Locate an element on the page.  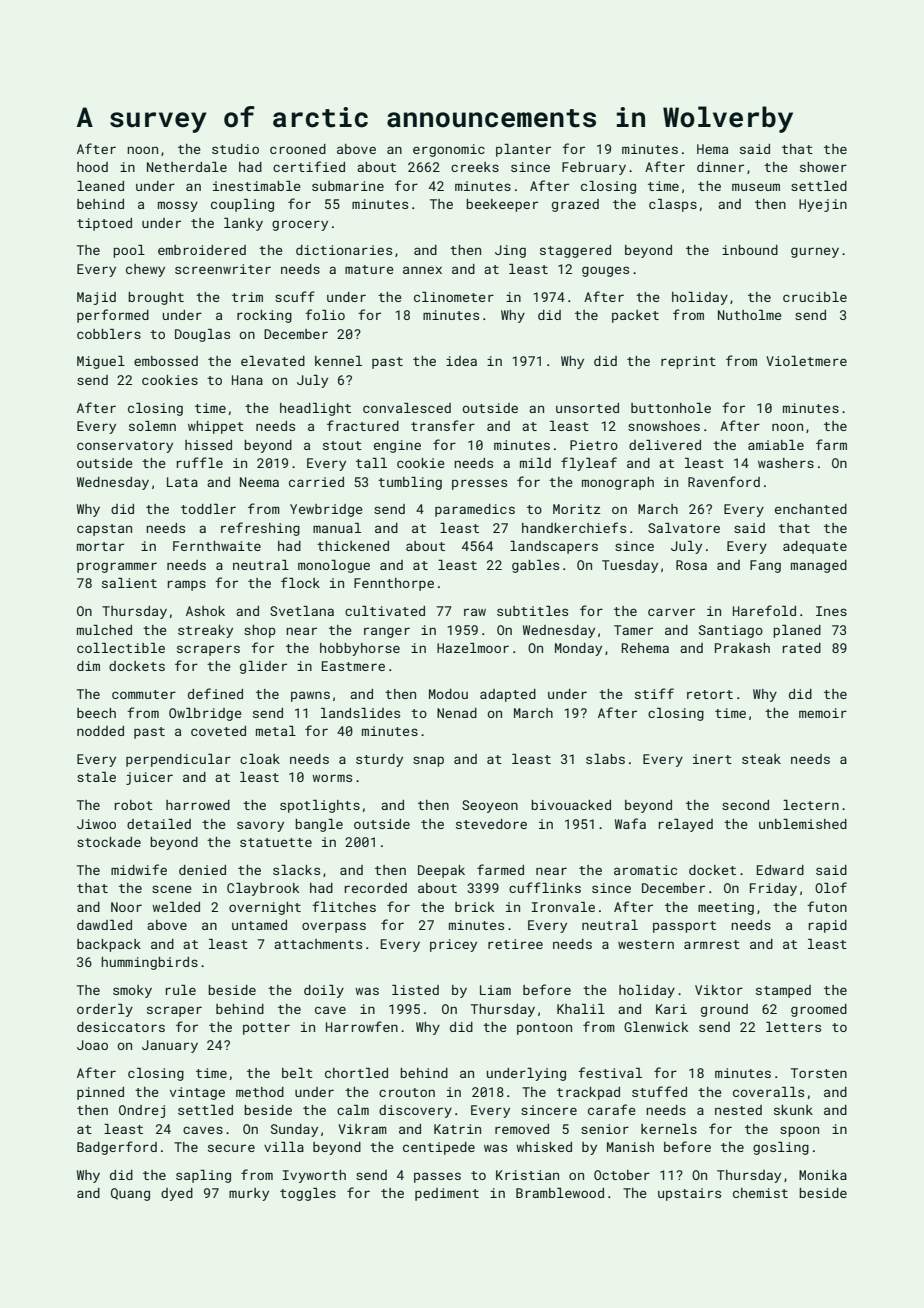
midwife is located at coordinates (139, 869).
